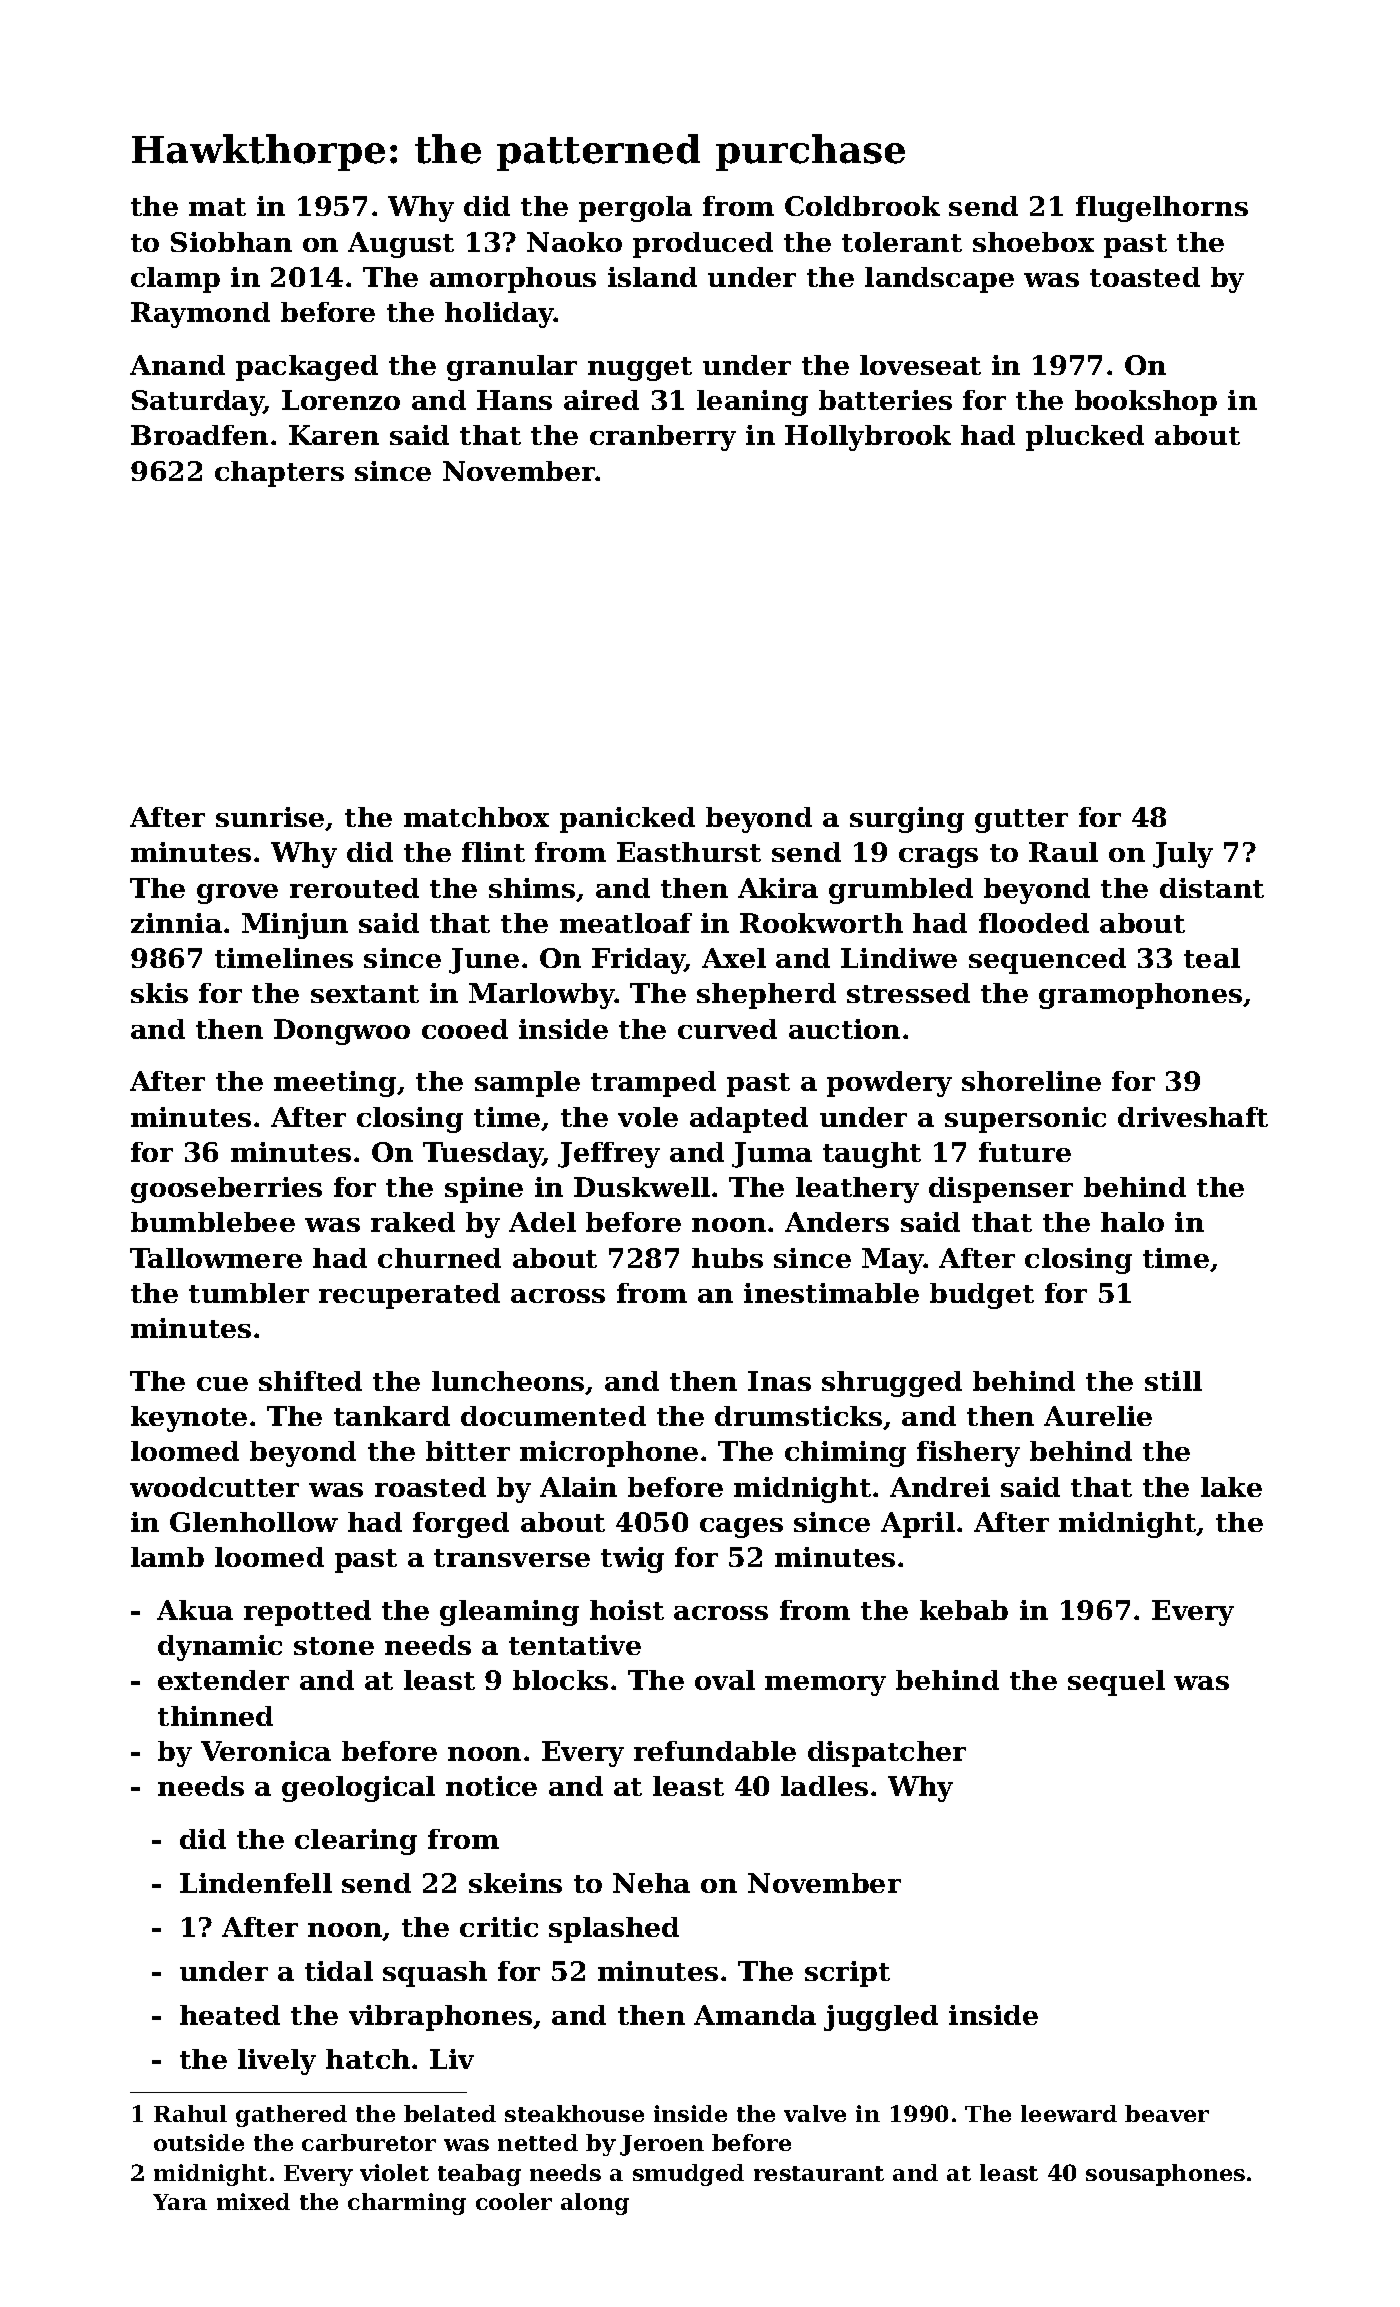 Image resolution: width=1400 pixels, height=2307 pixels. I want to click on leeward, so click(1069, 2113).
